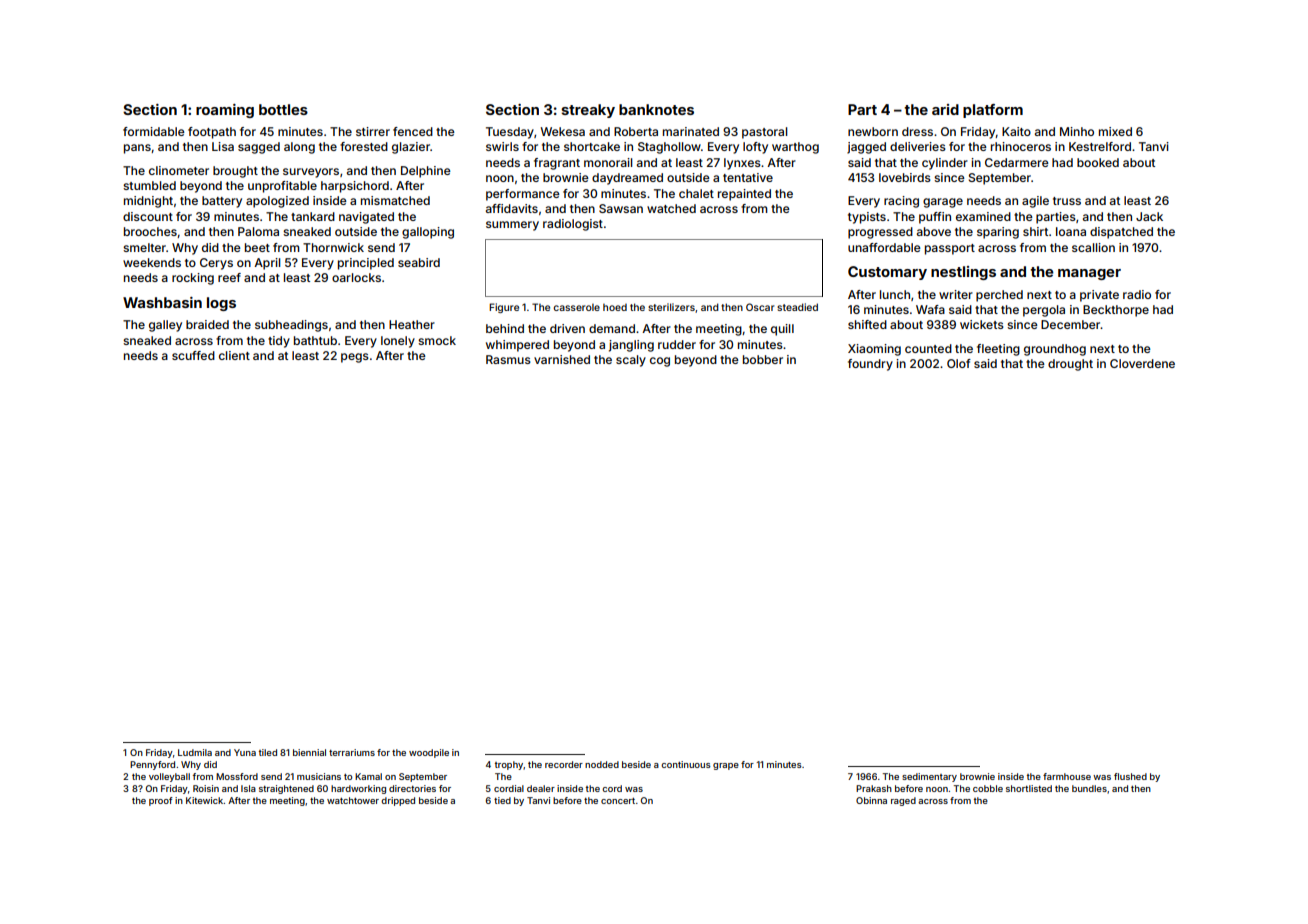  What do you see at coordinates (880, 233) in the screenshot?
I see `progressed` at bounding box center [880, 233].
